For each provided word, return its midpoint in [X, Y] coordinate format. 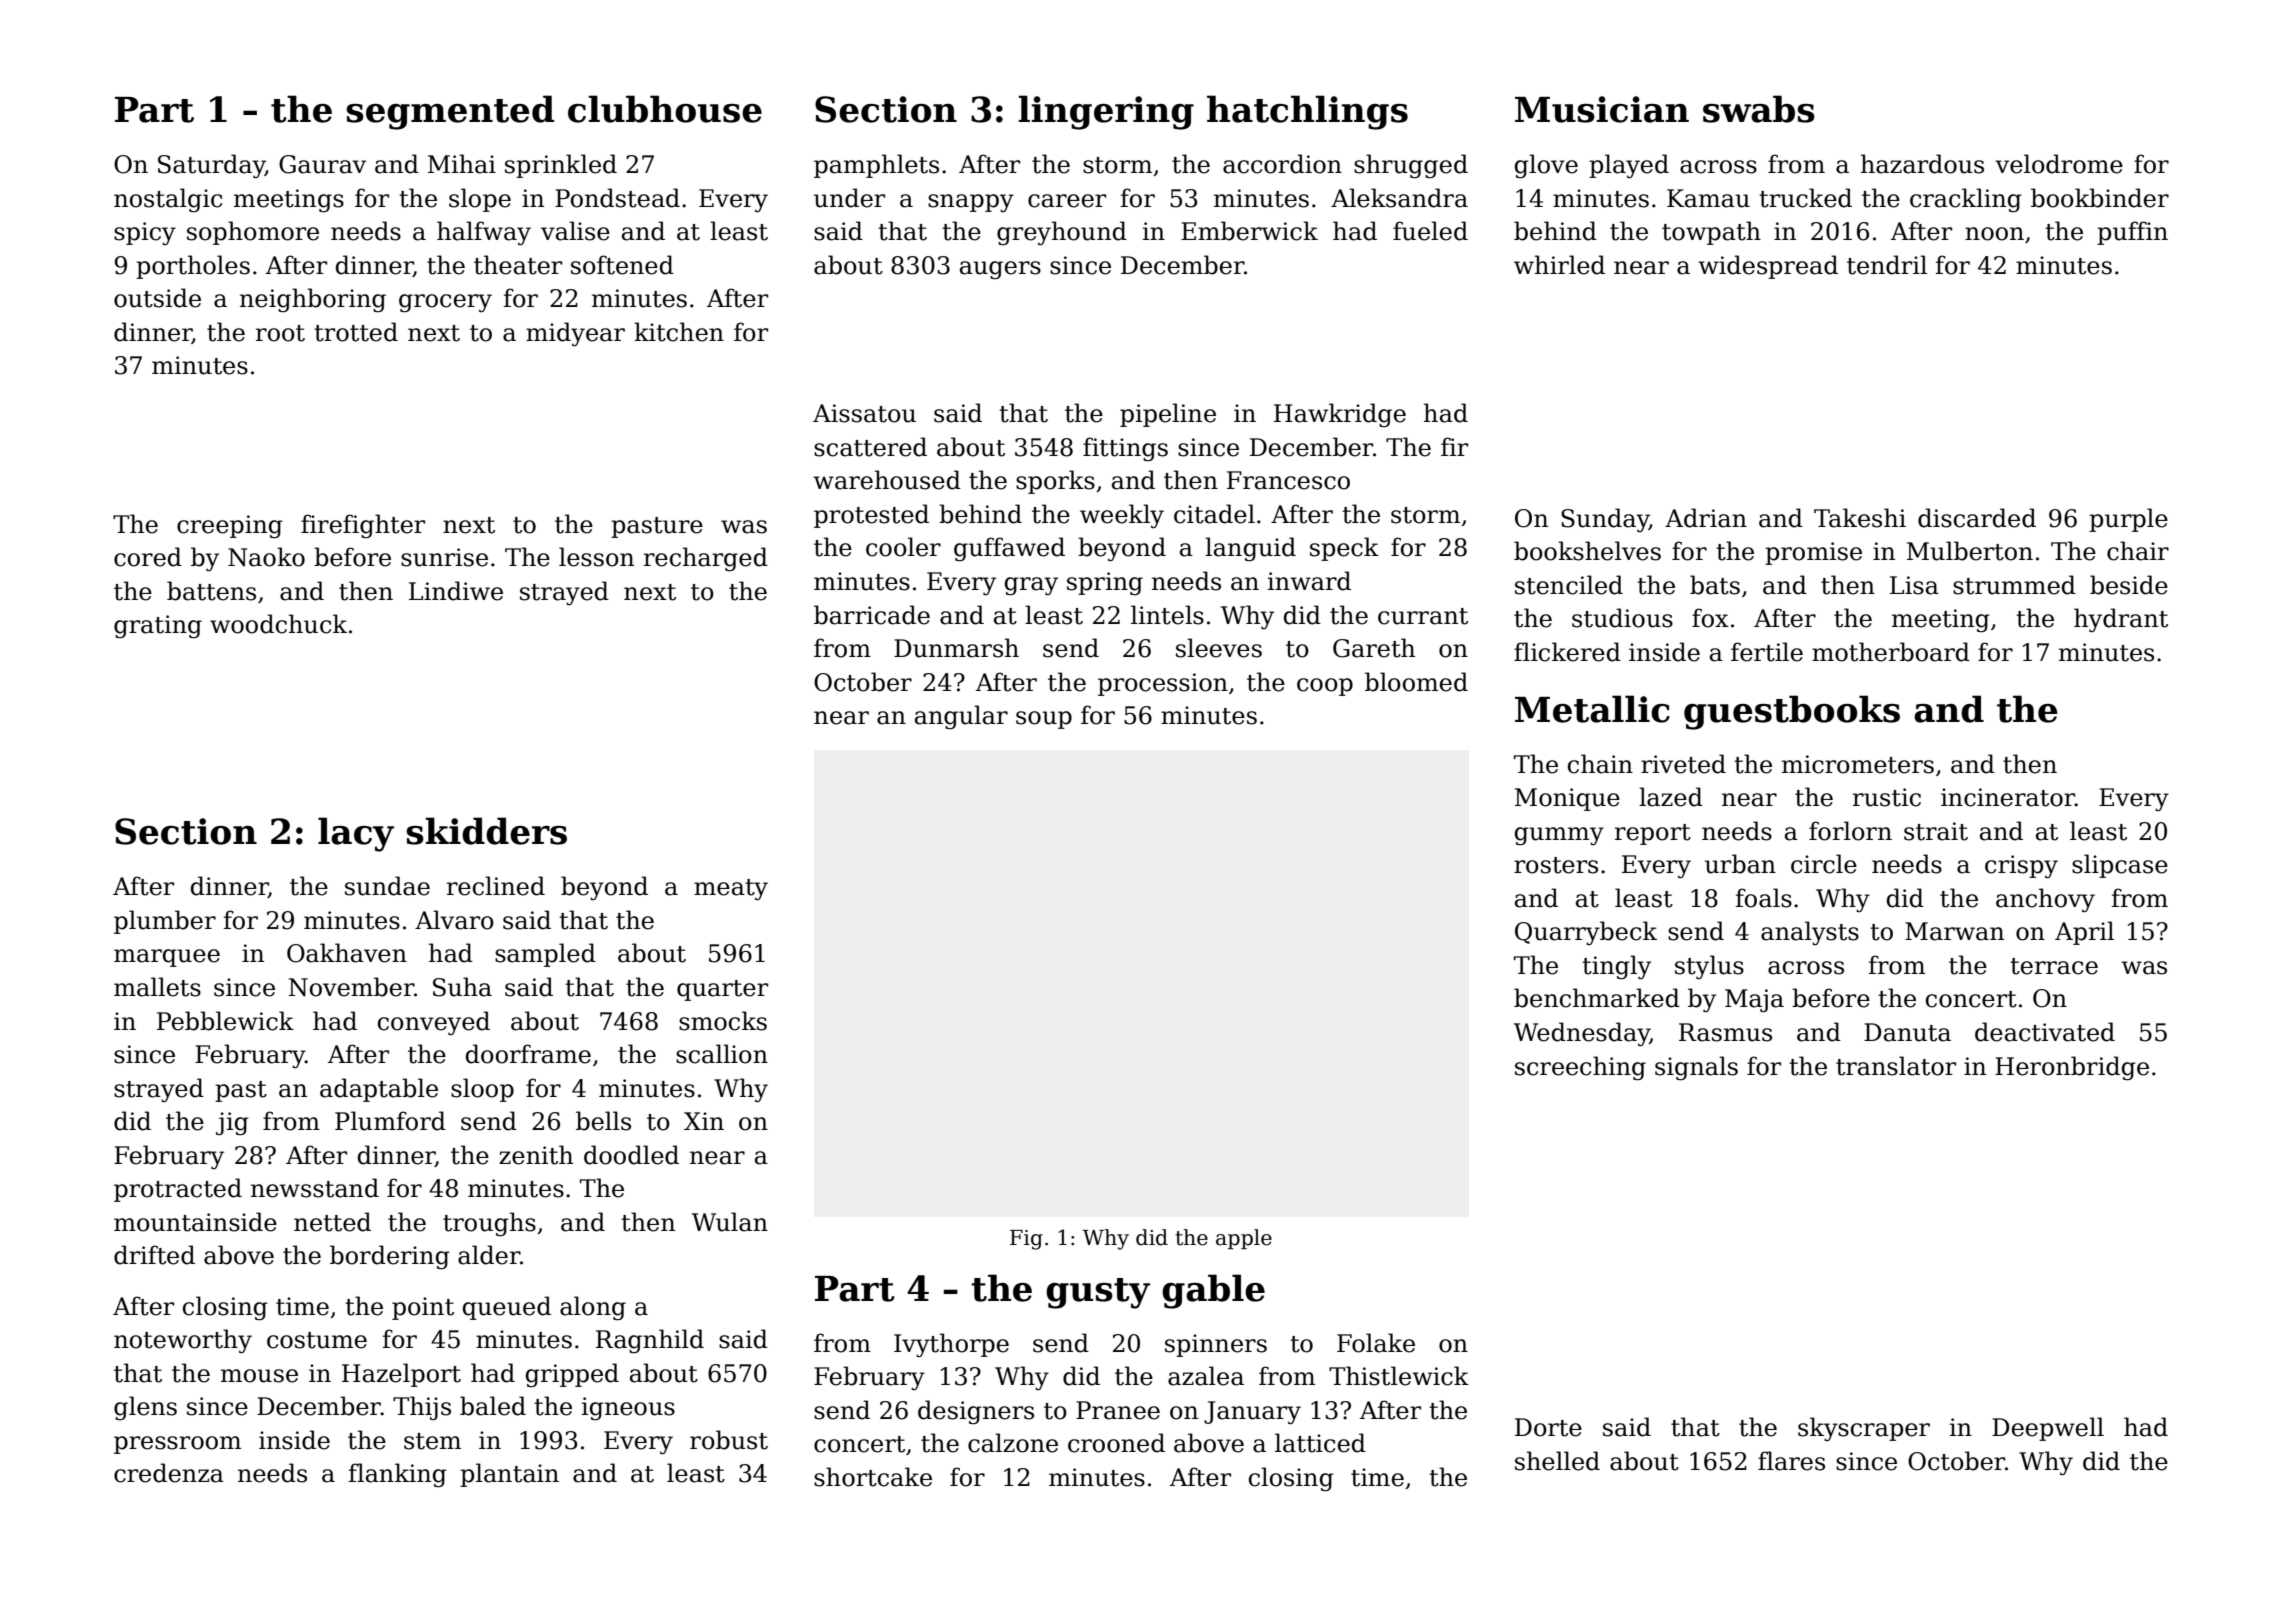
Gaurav [322, 164]
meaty [731, 889]
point [423, 1308]
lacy [356, 834]
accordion [1282, 164]
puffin [2132, 233]
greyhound [1062, 233]
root [280, 333]
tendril [1887, 265]
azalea [1206, 1376]
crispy [2021, 866]
